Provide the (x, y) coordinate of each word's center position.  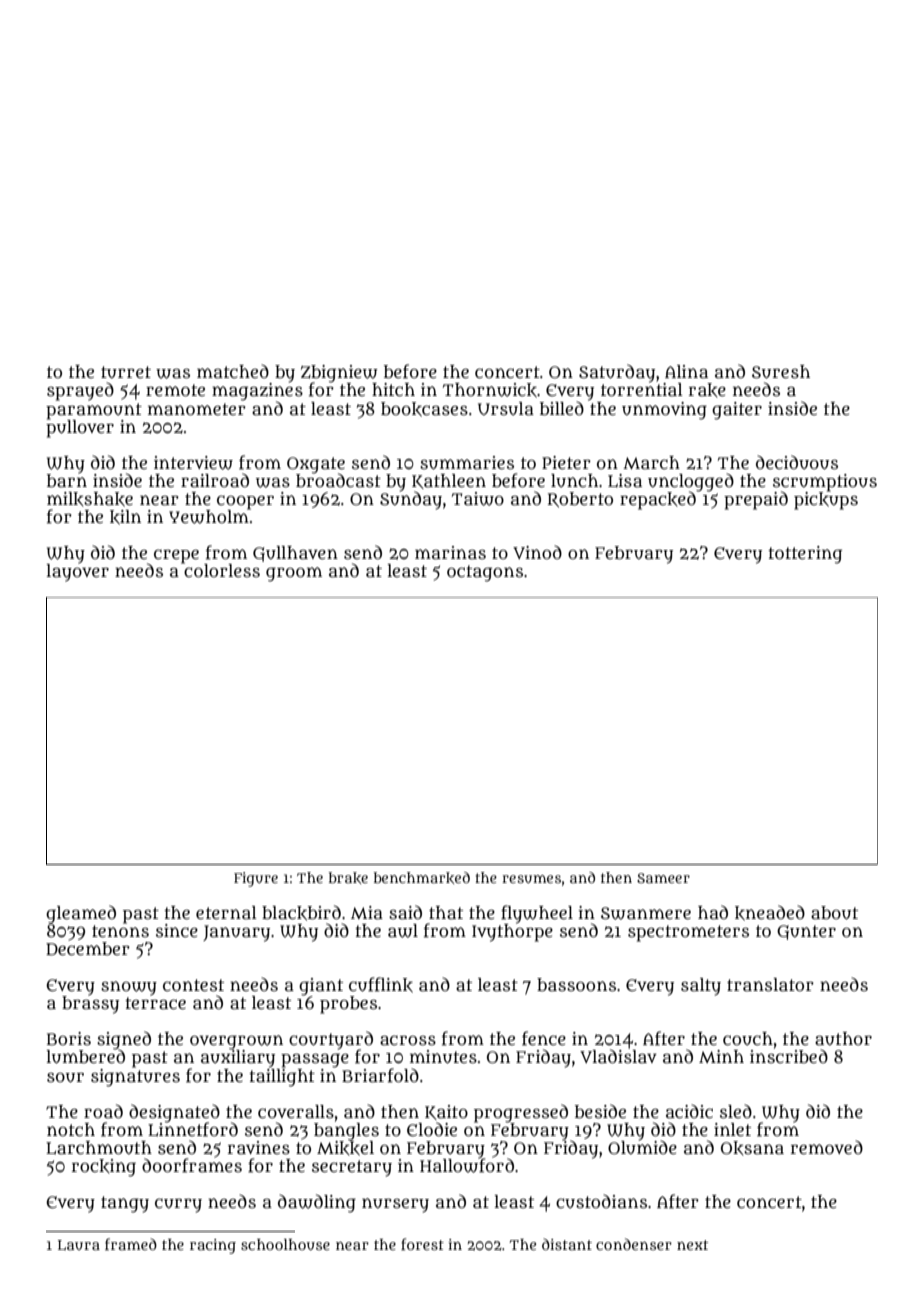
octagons (485, 573)
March (651, 463)
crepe (176, 556)
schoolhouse (285, 1244)
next (692, 1245)
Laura (79, 1245)
